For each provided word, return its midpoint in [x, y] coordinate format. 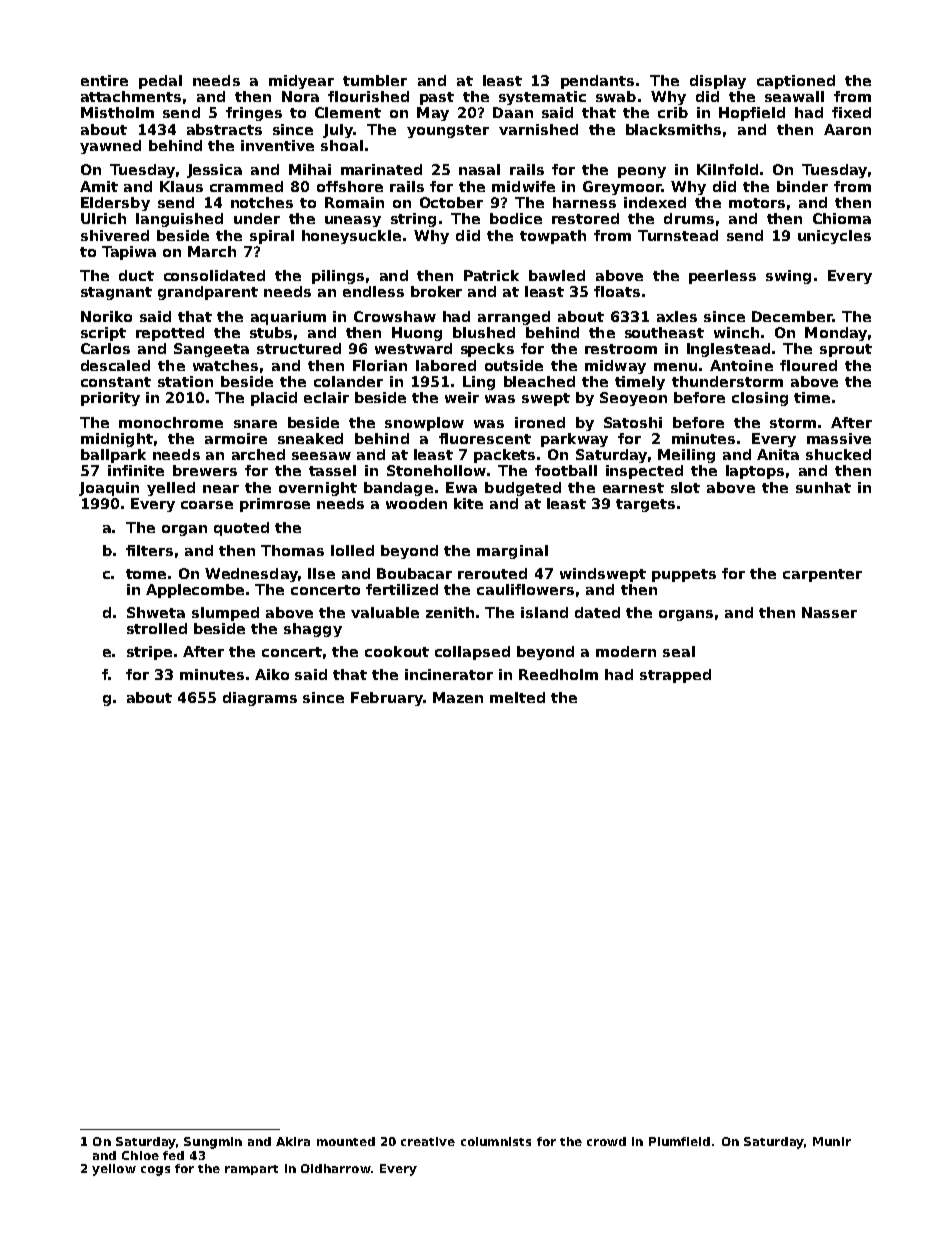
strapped [675, 676]
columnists [496, 1141]
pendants [597, 82]
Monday [836, 334]
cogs [155, 1171]
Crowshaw [395, 316]
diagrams [260, 699]
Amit [99, 186]
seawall [794, 96]
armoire [236, 438]
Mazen [458, 697]
